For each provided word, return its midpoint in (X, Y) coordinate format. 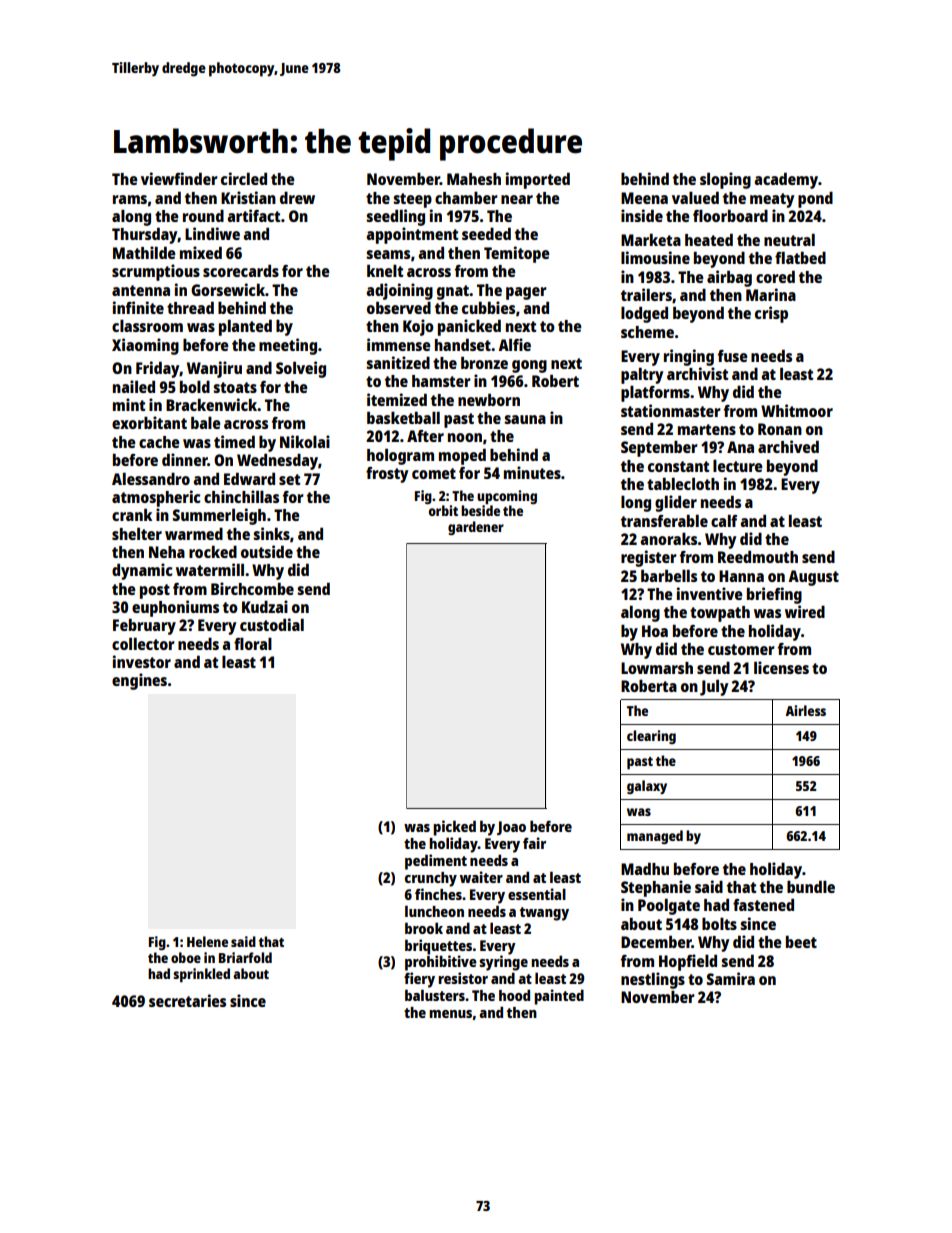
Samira (731, 978)
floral (253, 644)
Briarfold (245, 957)
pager (526, 293)
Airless (805, 710)
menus (450, 1014)
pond (815, 200)
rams (130, 199)
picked (454, 828)
